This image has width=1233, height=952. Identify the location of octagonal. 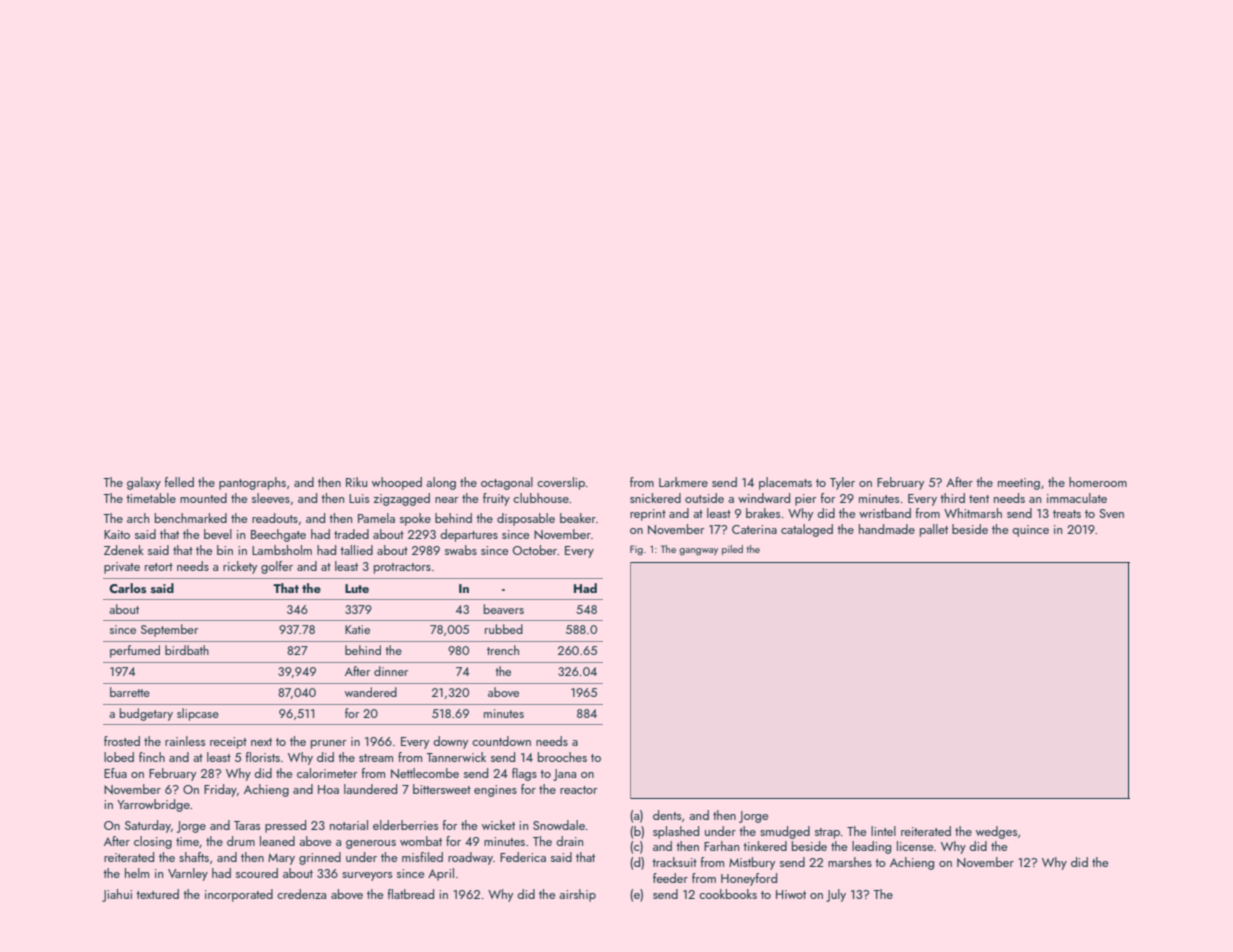
(507, 483).
